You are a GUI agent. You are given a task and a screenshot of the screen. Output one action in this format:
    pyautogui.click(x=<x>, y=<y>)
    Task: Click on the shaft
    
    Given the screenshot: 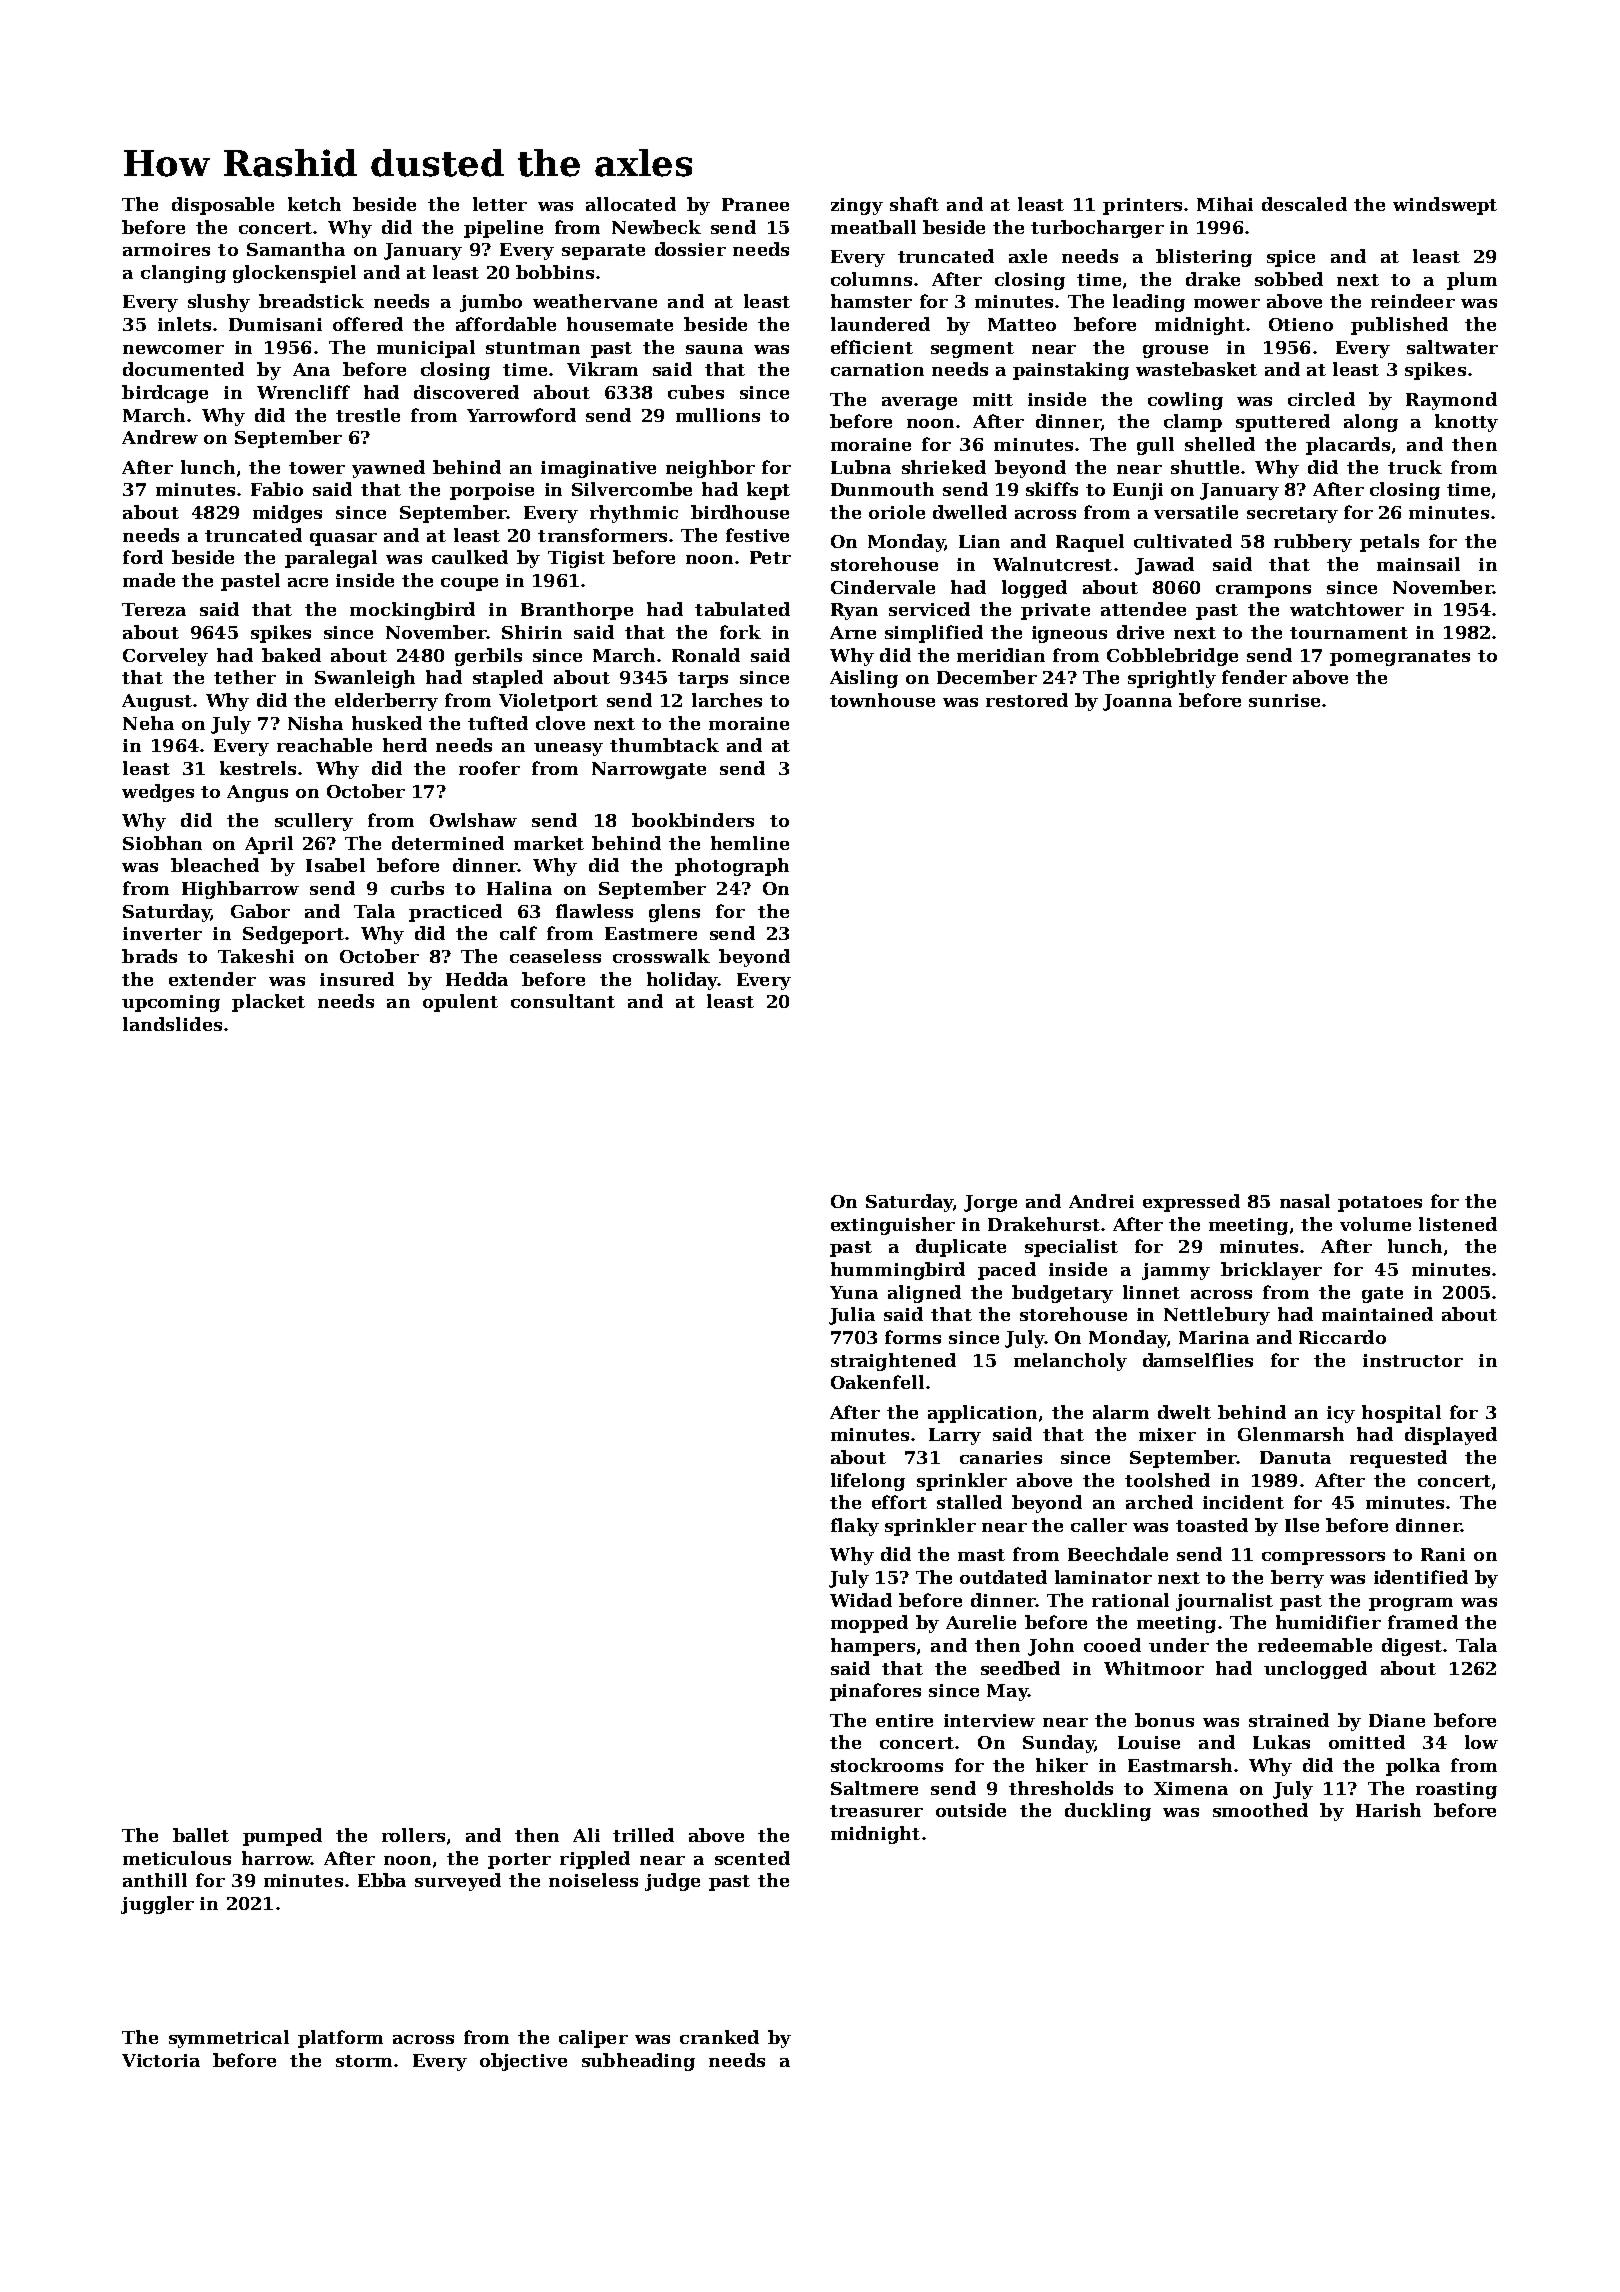 What is the action you would take?
    pyautogui.click(x=914, y=204)
